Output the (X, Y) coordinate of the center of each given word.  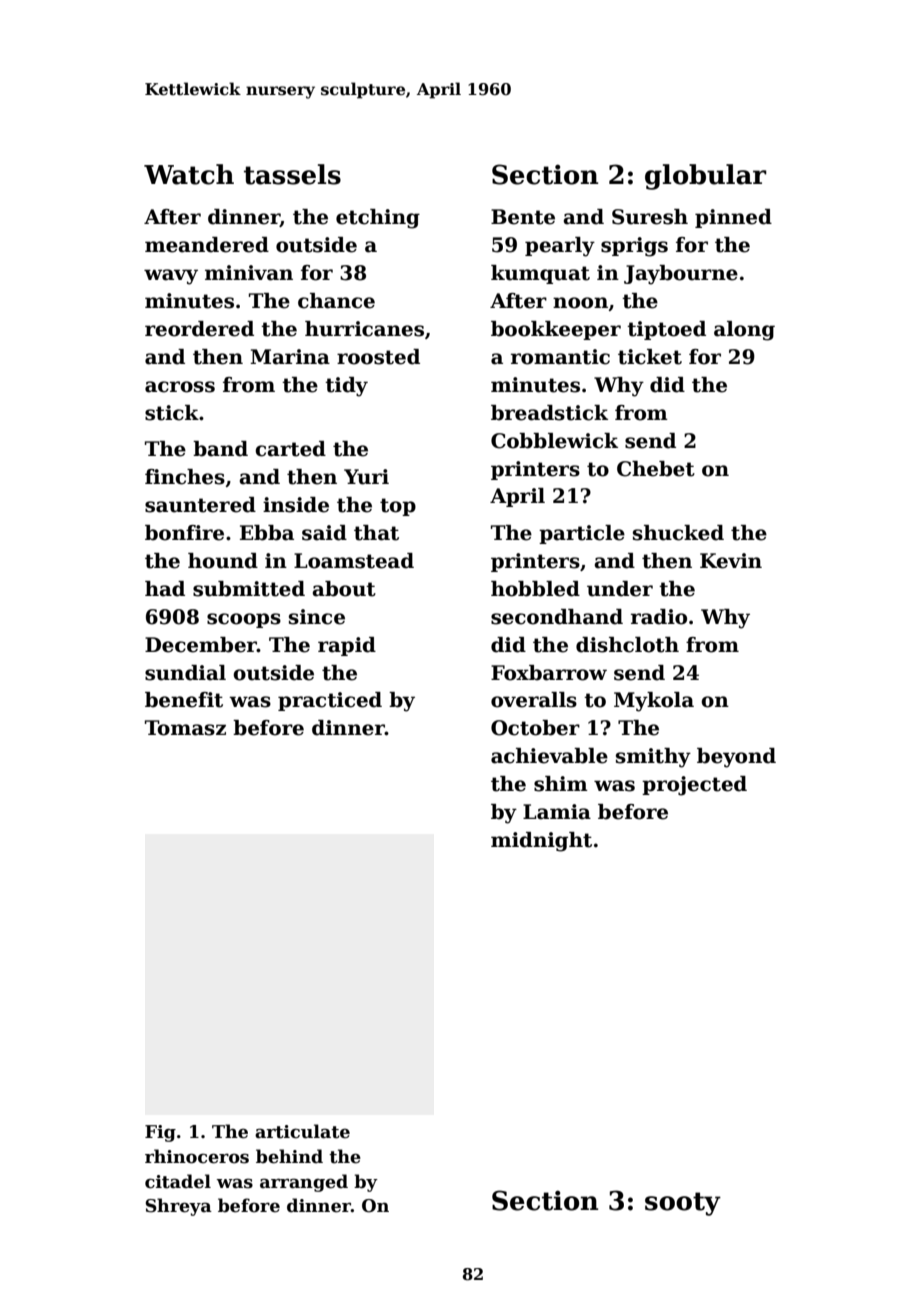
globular (706, 177)
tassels (292, 174)
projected (694, 786)
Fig (160, 1133)
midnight (541, 842)
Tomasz (185, 728)
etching (378, 219)
